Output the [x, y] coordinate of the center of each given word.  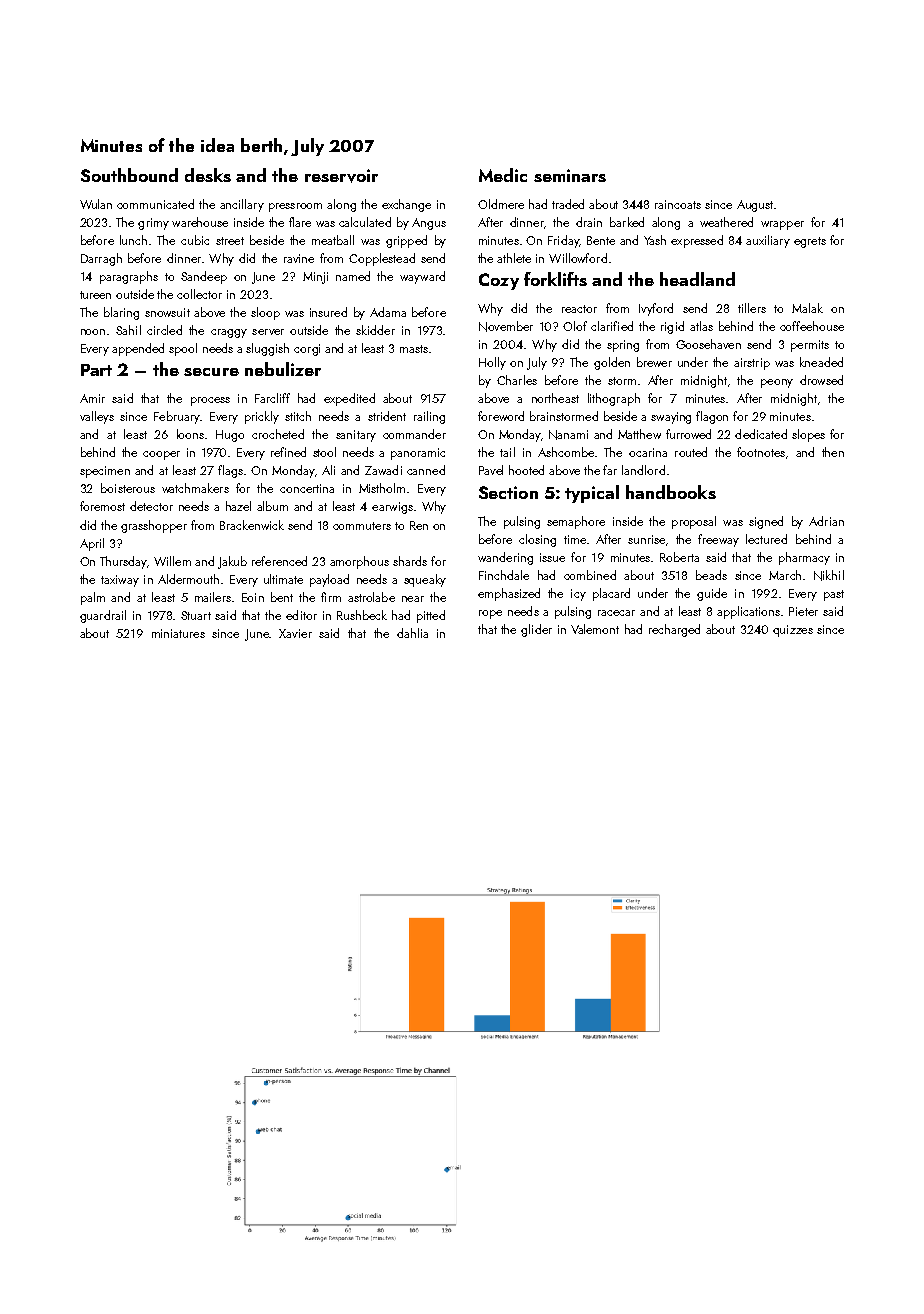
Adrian [826, 521]
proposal [694, 522]
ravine [299, 258]
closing [537, 540]
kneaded [821, 362]
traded [568, 204]
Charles [517, 380]
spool [183, 349]
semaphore [576, 522]
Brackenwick [252, 525]
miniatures [178, 633]
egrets [810, 242]
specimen [105, 472]
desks [208, 175]
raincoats [678, 204]
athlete [514, 258]
